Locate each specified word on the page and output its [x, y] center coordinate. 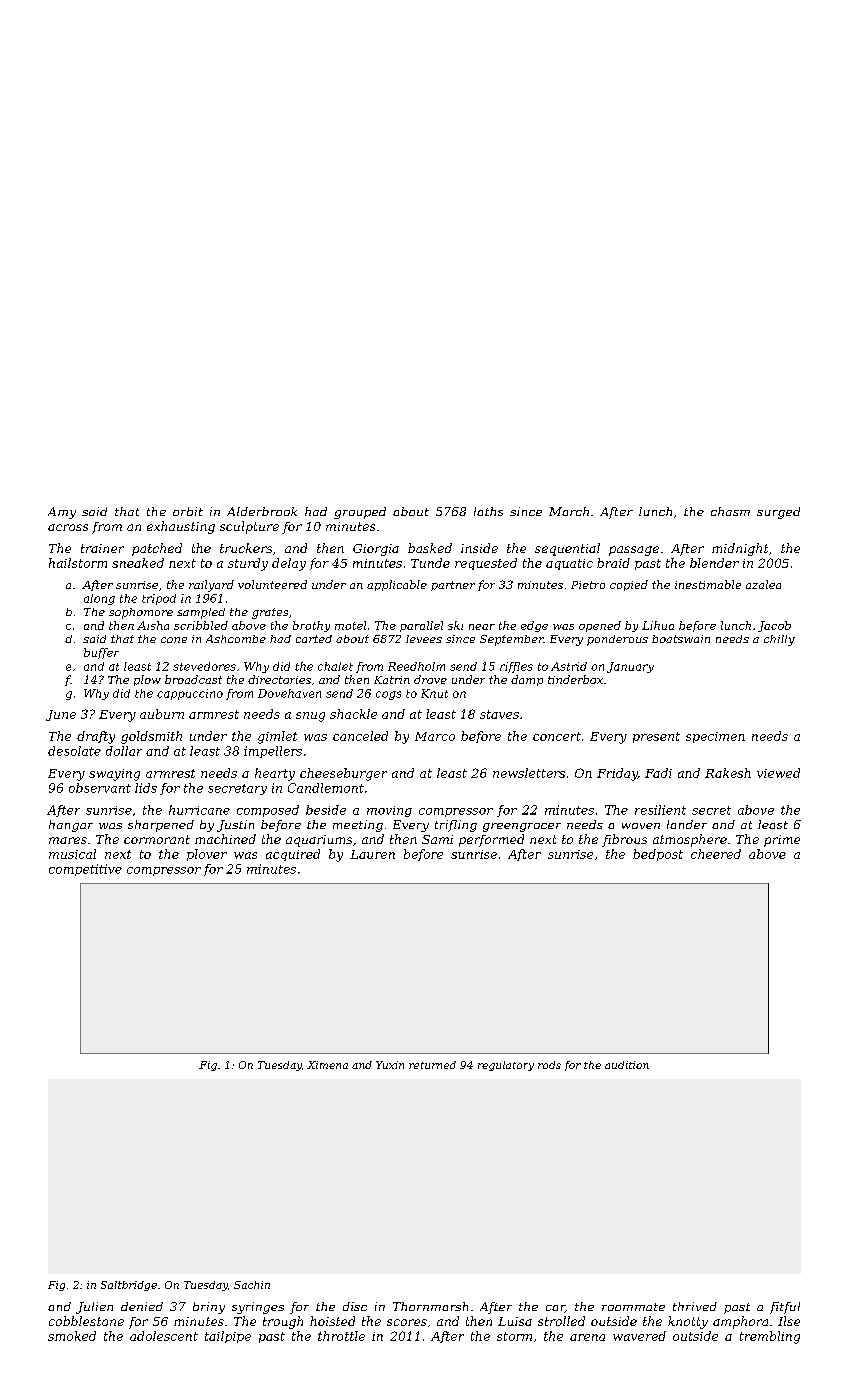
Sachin [252, 1285]
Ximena [327, 1065]
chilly [779, 640]
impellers [273, 752]
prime [782, 841]
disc [355, 1306]
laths [488, 511]
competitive [85, 870]
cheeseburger [343, 774]
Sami [437, 839]
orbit [188, 511]
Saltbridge [129, 1286]
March [569, 511]
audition [627, 1065]
